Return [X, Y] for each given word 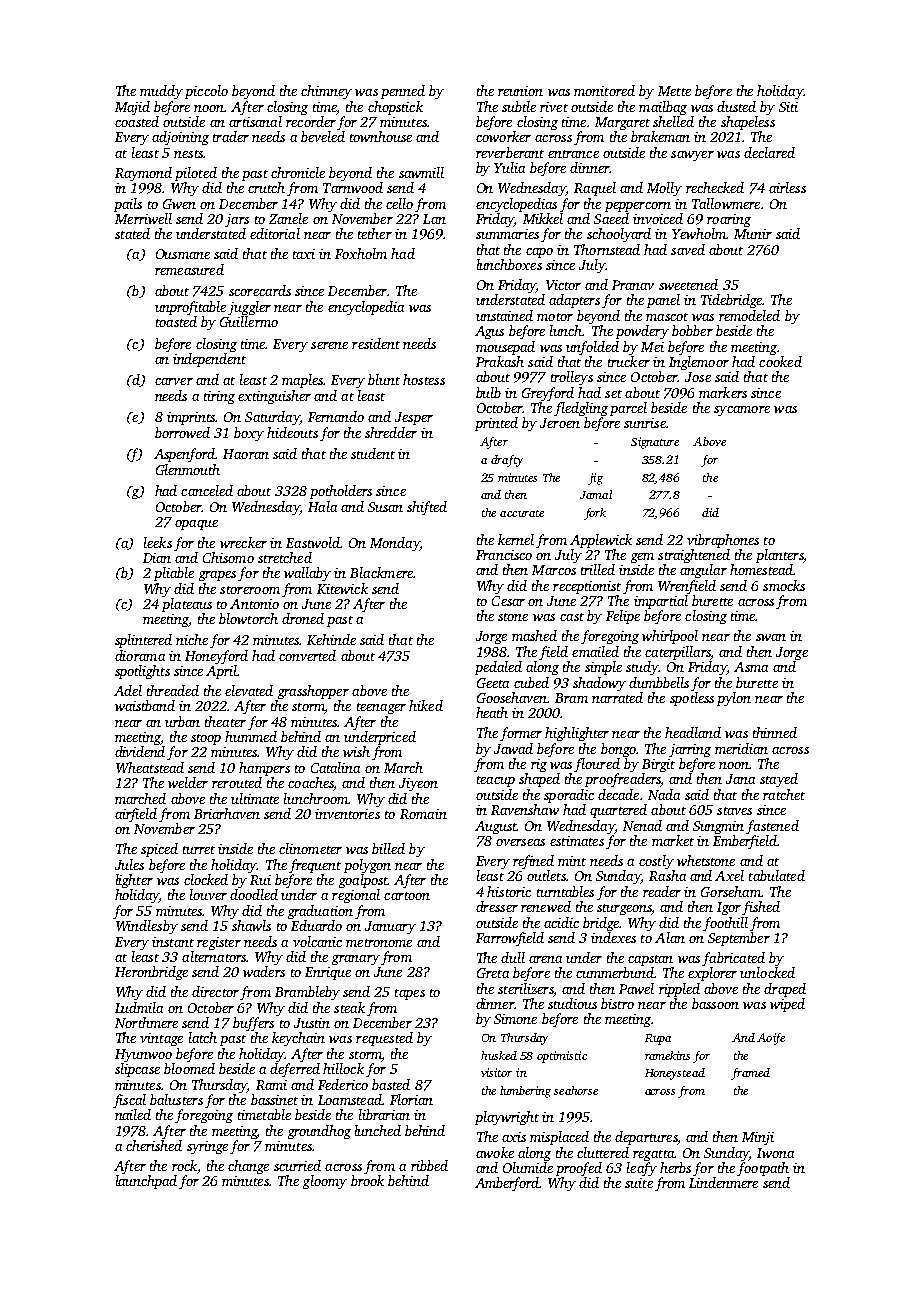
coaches [311, 784]
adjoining [180, 138]
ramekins [667, 1055]
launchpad [146, 1182]
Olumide [528, 1167]
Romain [423, 814]
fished [761, 908]
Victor [563, 285]
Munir [753, 234]
